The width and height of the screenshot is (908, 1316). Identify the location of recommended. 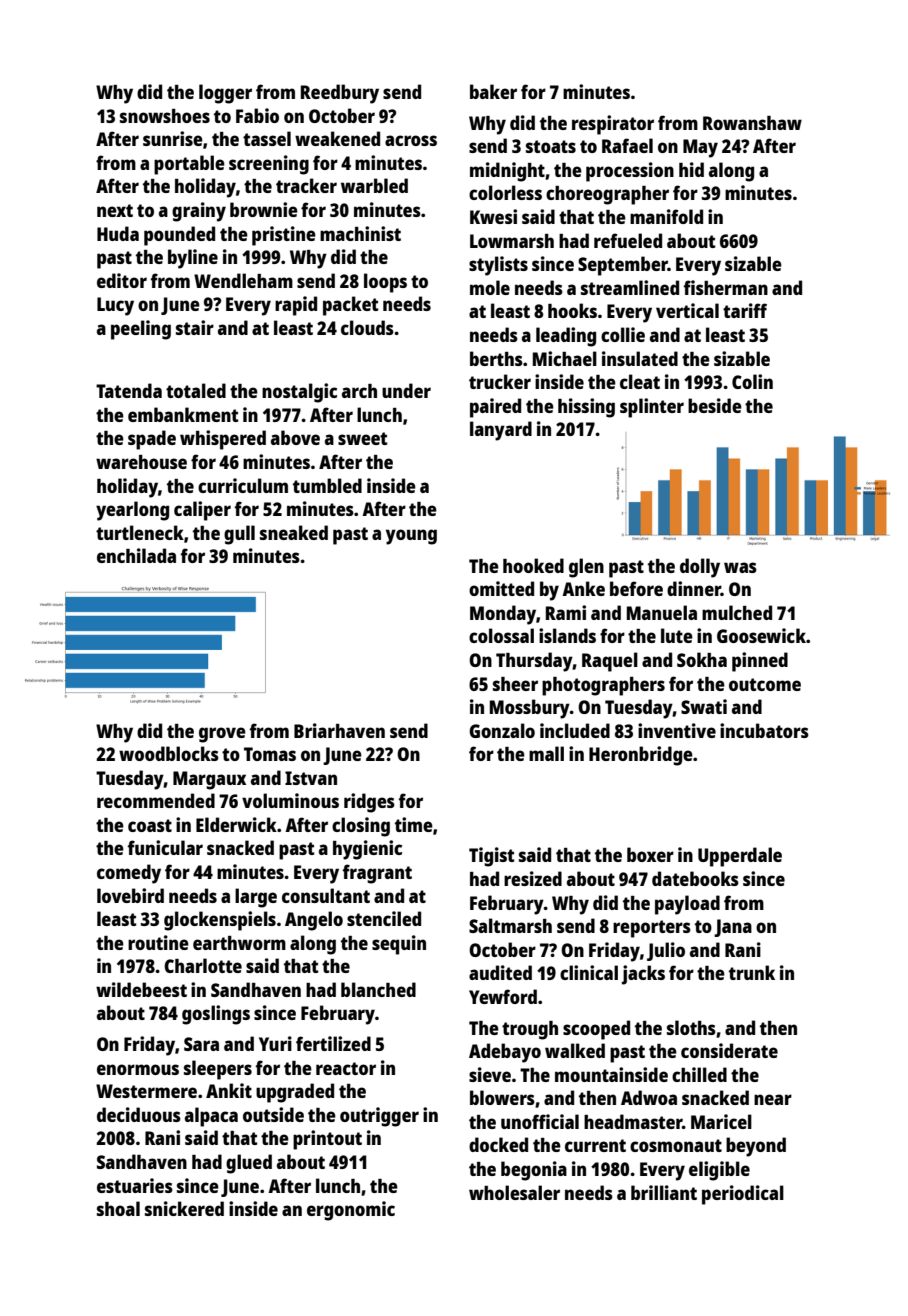
(156, 800).
